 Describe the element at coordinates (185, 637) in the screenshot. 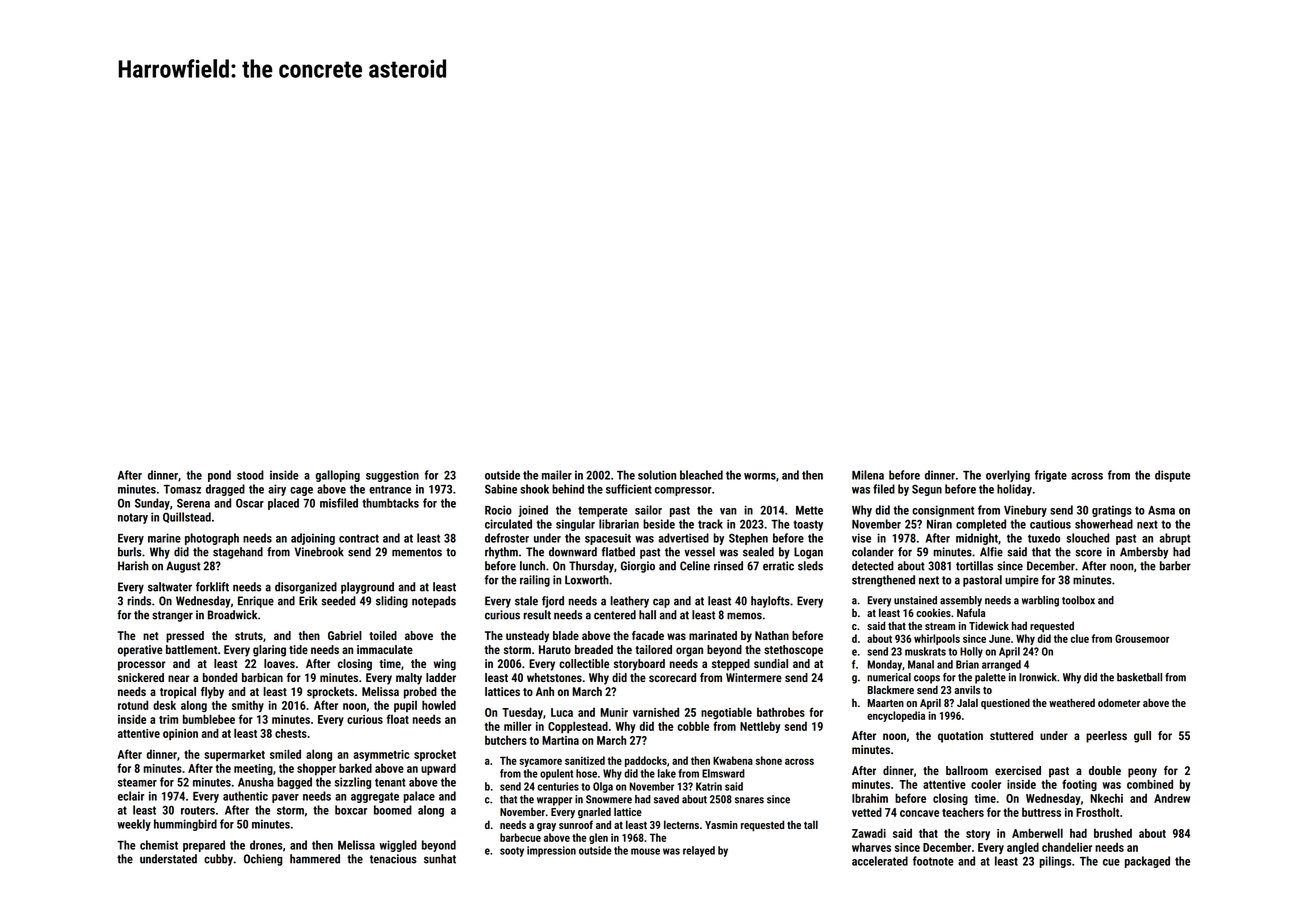

I see `pressed` at that location.
